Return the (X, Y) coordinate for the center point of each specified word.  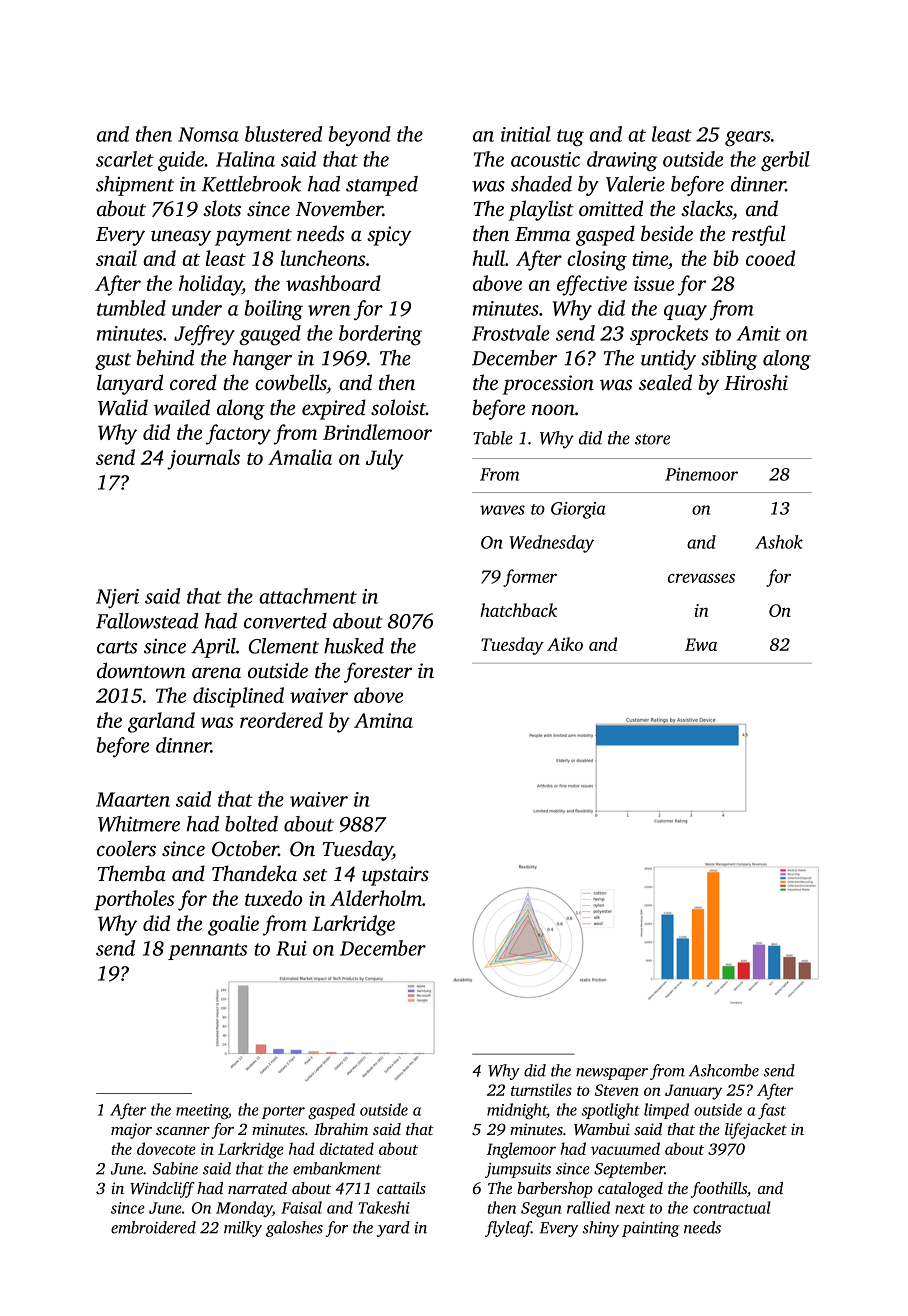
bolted (251, 824)
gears (747, 139)
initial (526, 134)
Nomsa (208, 134)
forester (378, 672)
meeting (202, 1112)
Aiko (565, 644)
